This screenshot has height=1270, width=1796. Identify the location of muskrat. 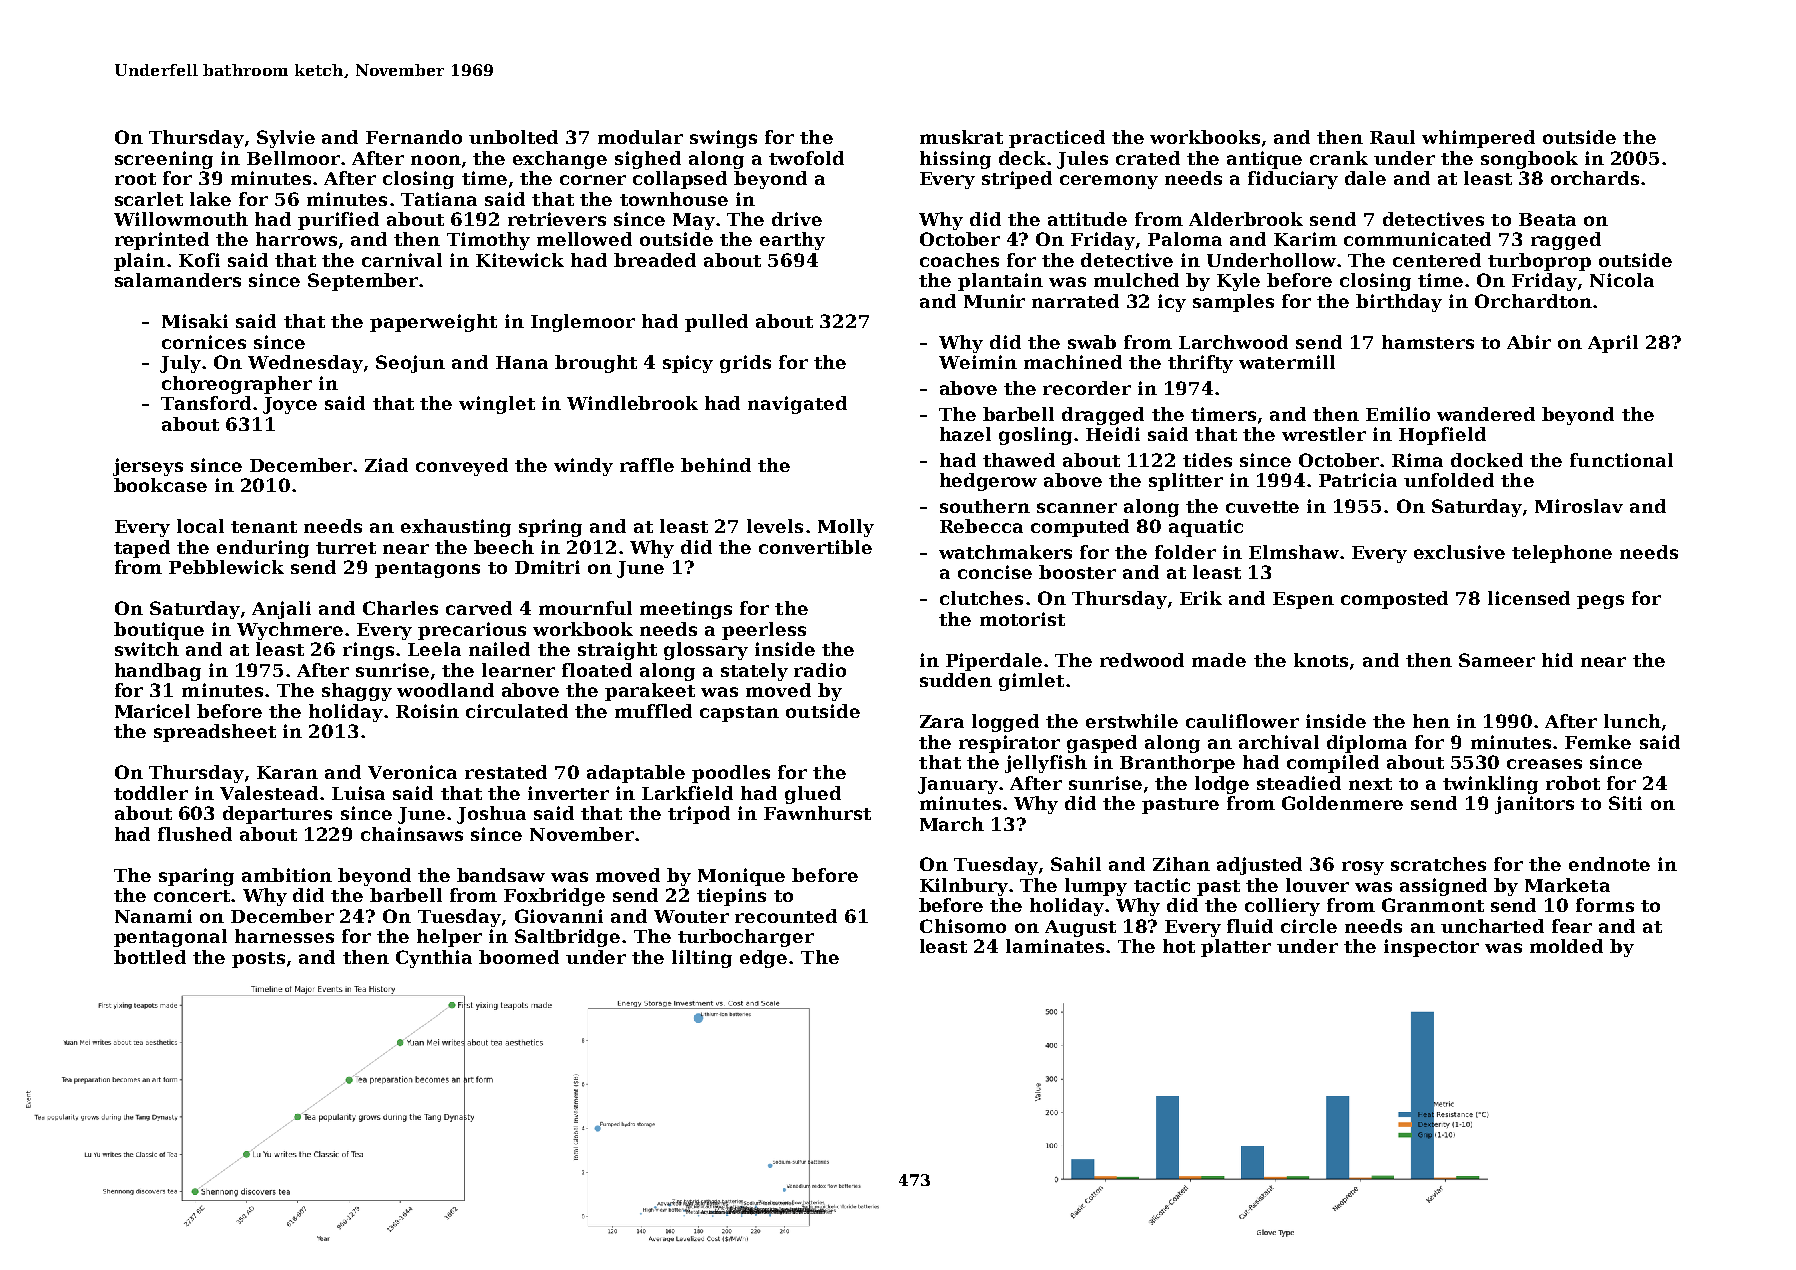
(961, 137).
